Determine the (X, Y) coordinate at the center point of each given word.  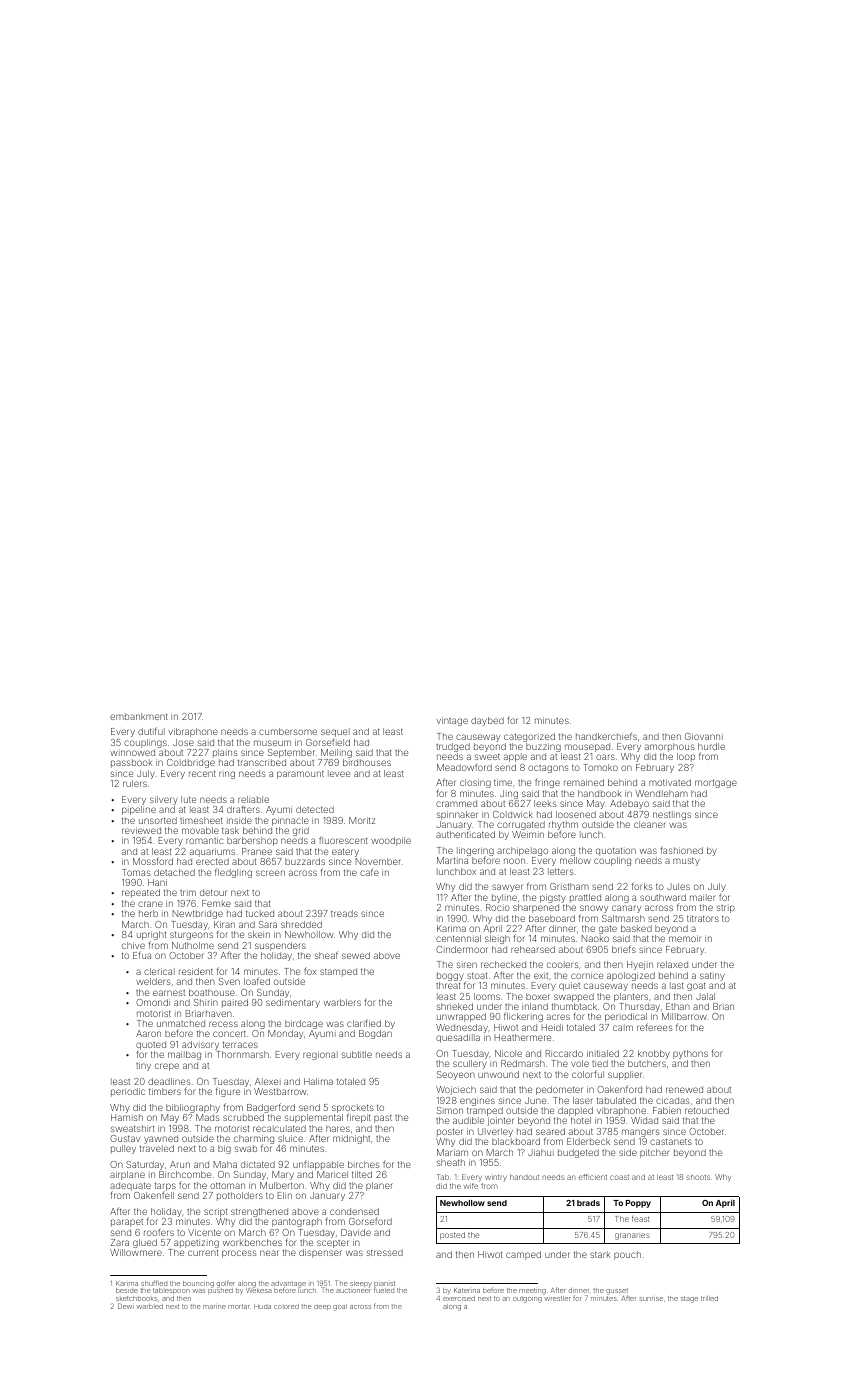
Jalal (705, 996)
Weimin (528, 834)
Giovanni (704, 736)
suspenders (280, 946)
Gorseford (370, 1221)
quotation (616, 851)
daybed (487, 721)
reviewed (141, 830)
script (215, 1212)
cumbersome (288, 731)
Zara (120, 1242)
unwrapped (461, 1017)
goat (696, 986)
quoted (151, 1046)
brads (588, 1203)
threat (448, 985)
